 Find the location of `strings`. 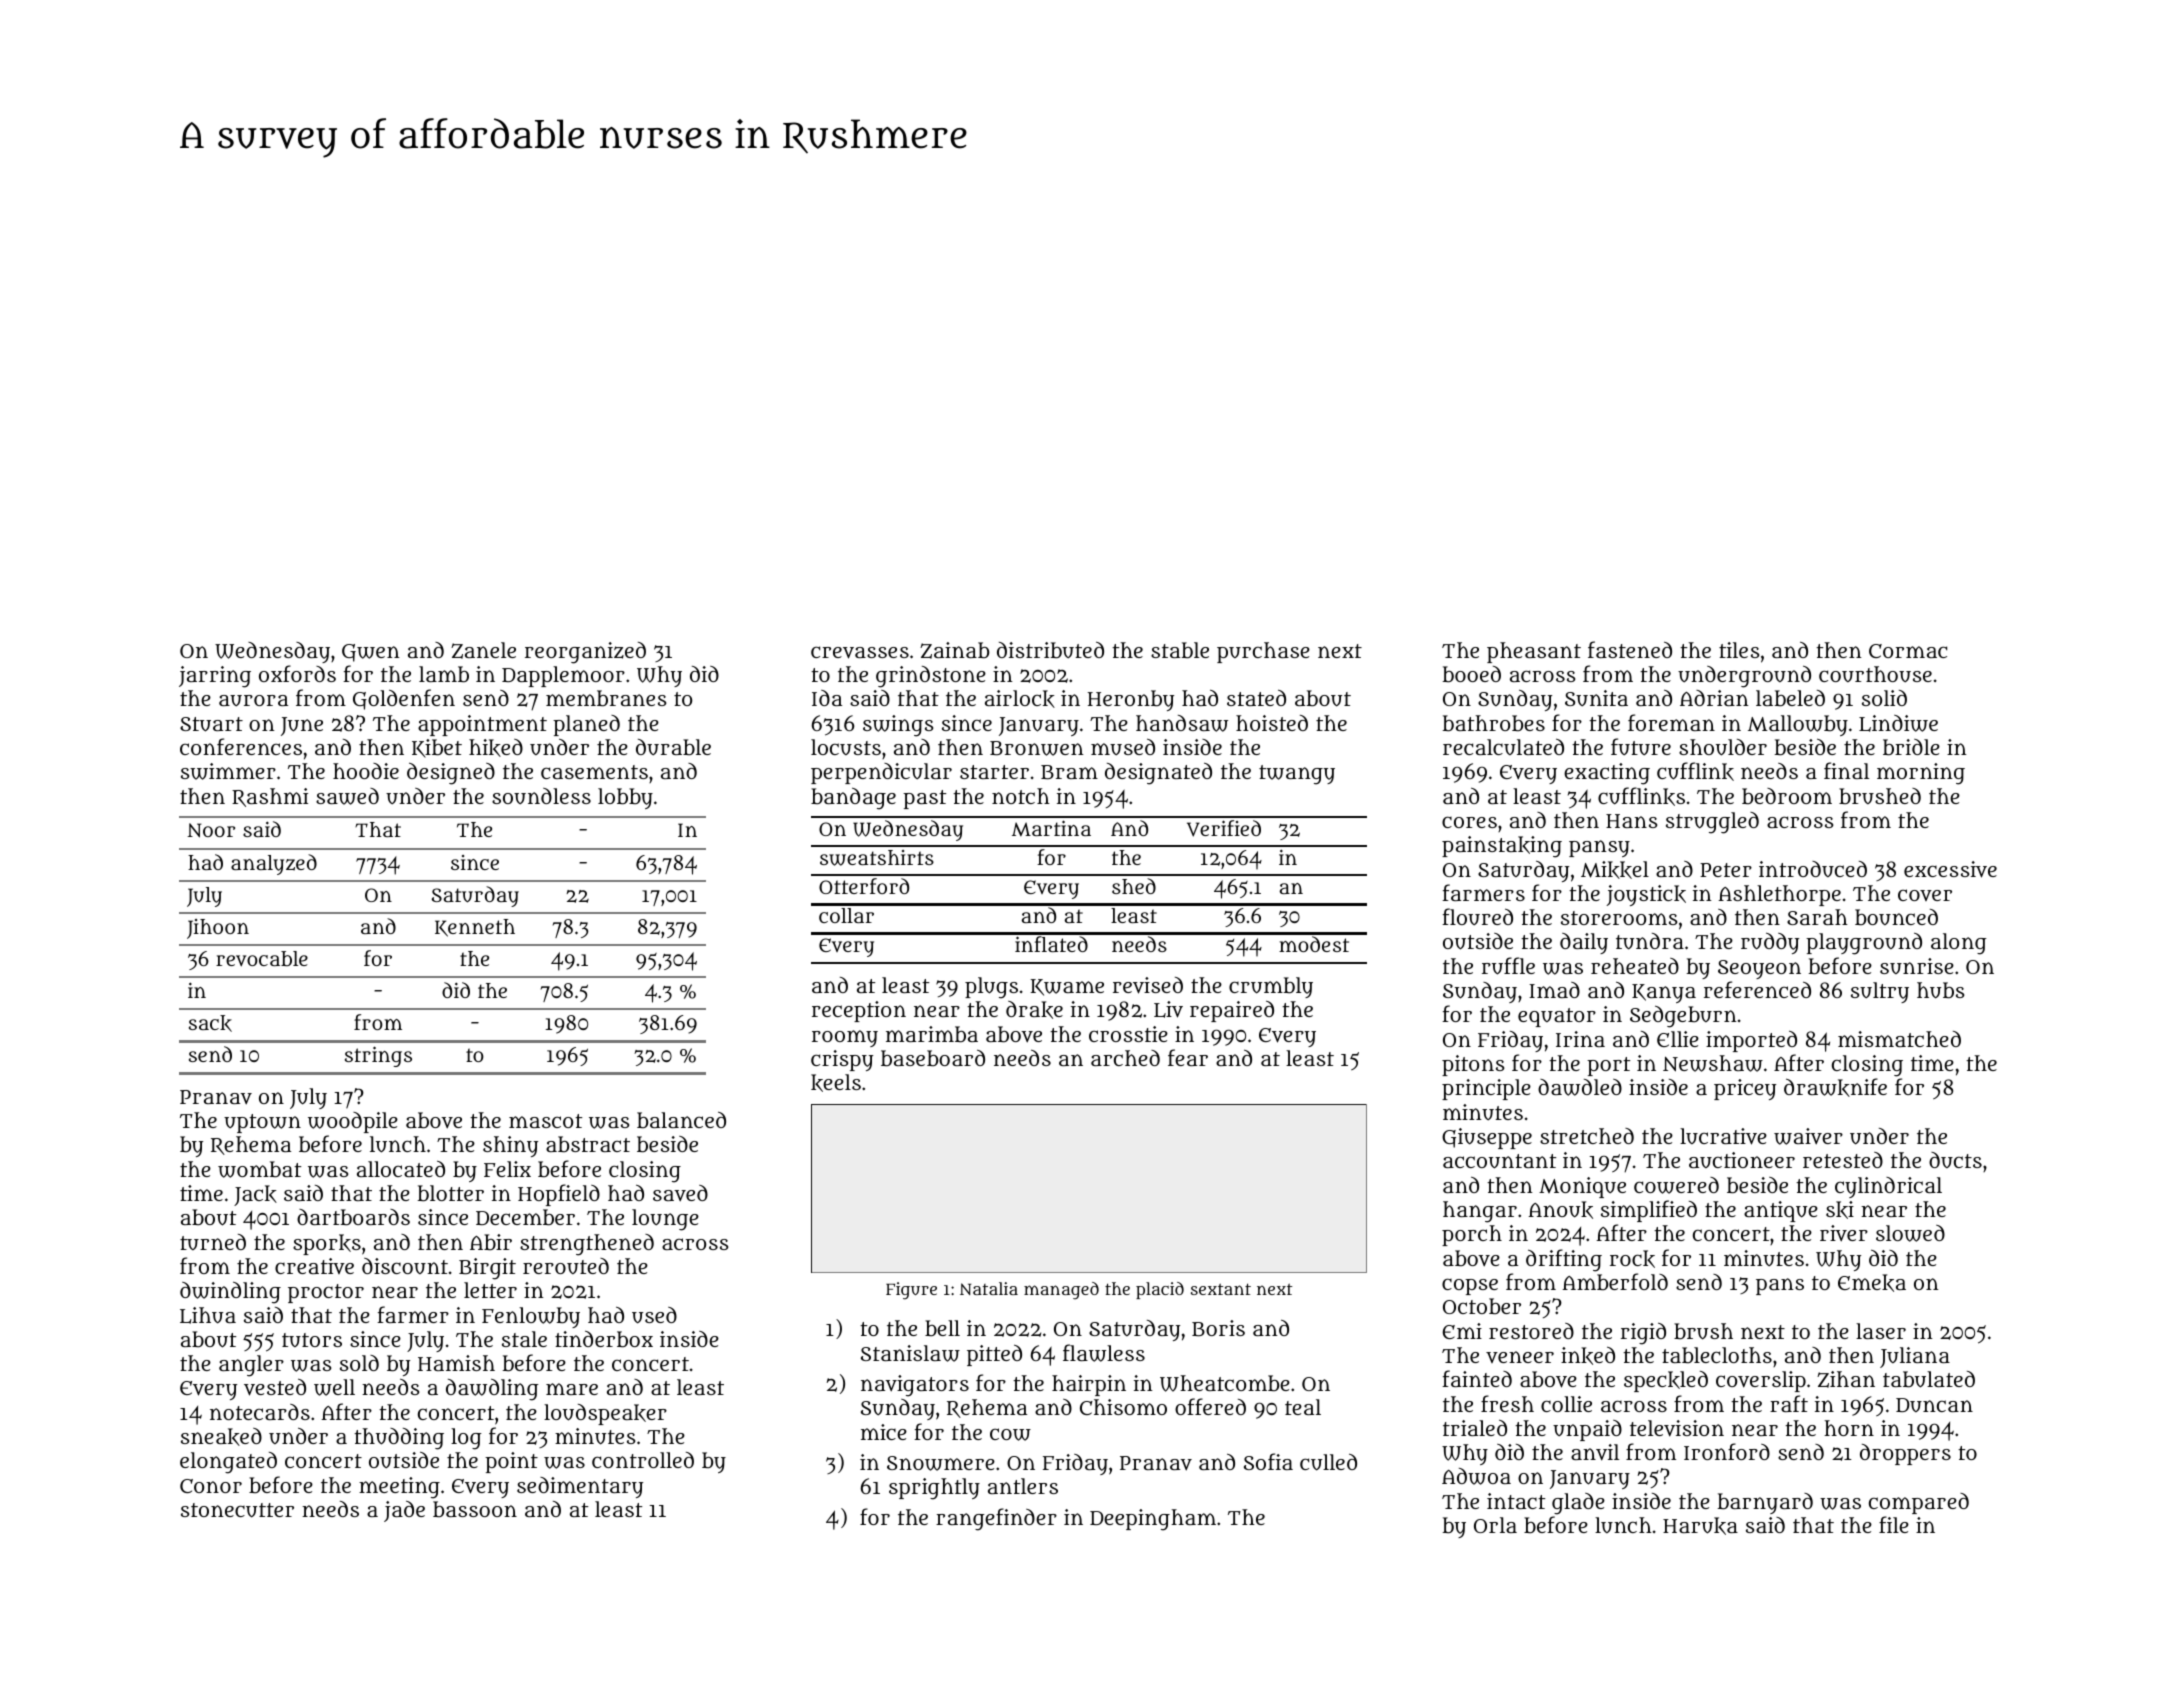

strings is located at coordinates (378, 1056).
